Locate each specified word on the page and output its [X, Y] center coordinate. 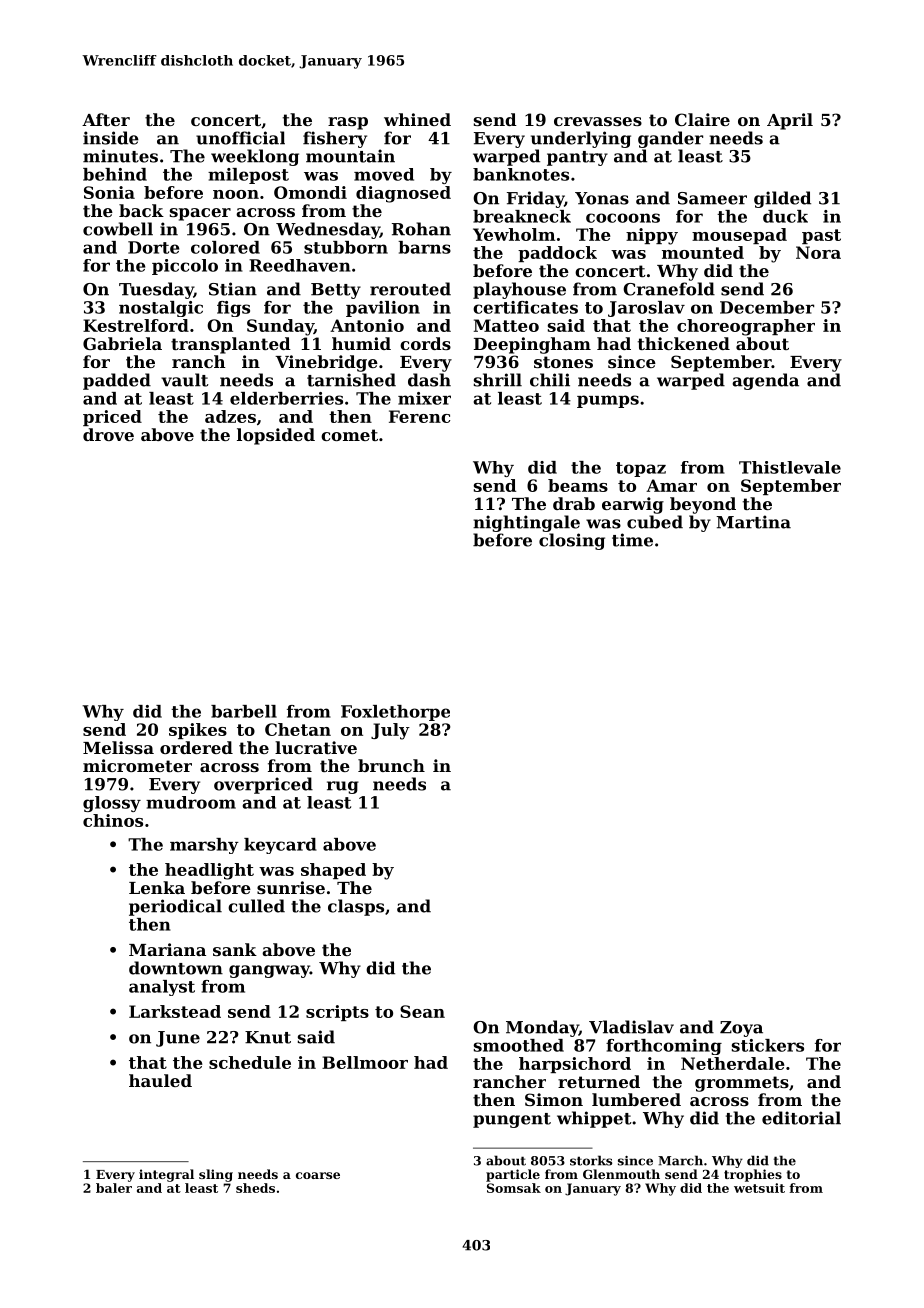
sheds [255, 1188]
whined [417, 119]
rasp [348, 123]
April [790, 121]
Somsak [514, 1188]
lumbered [636, 1099]
